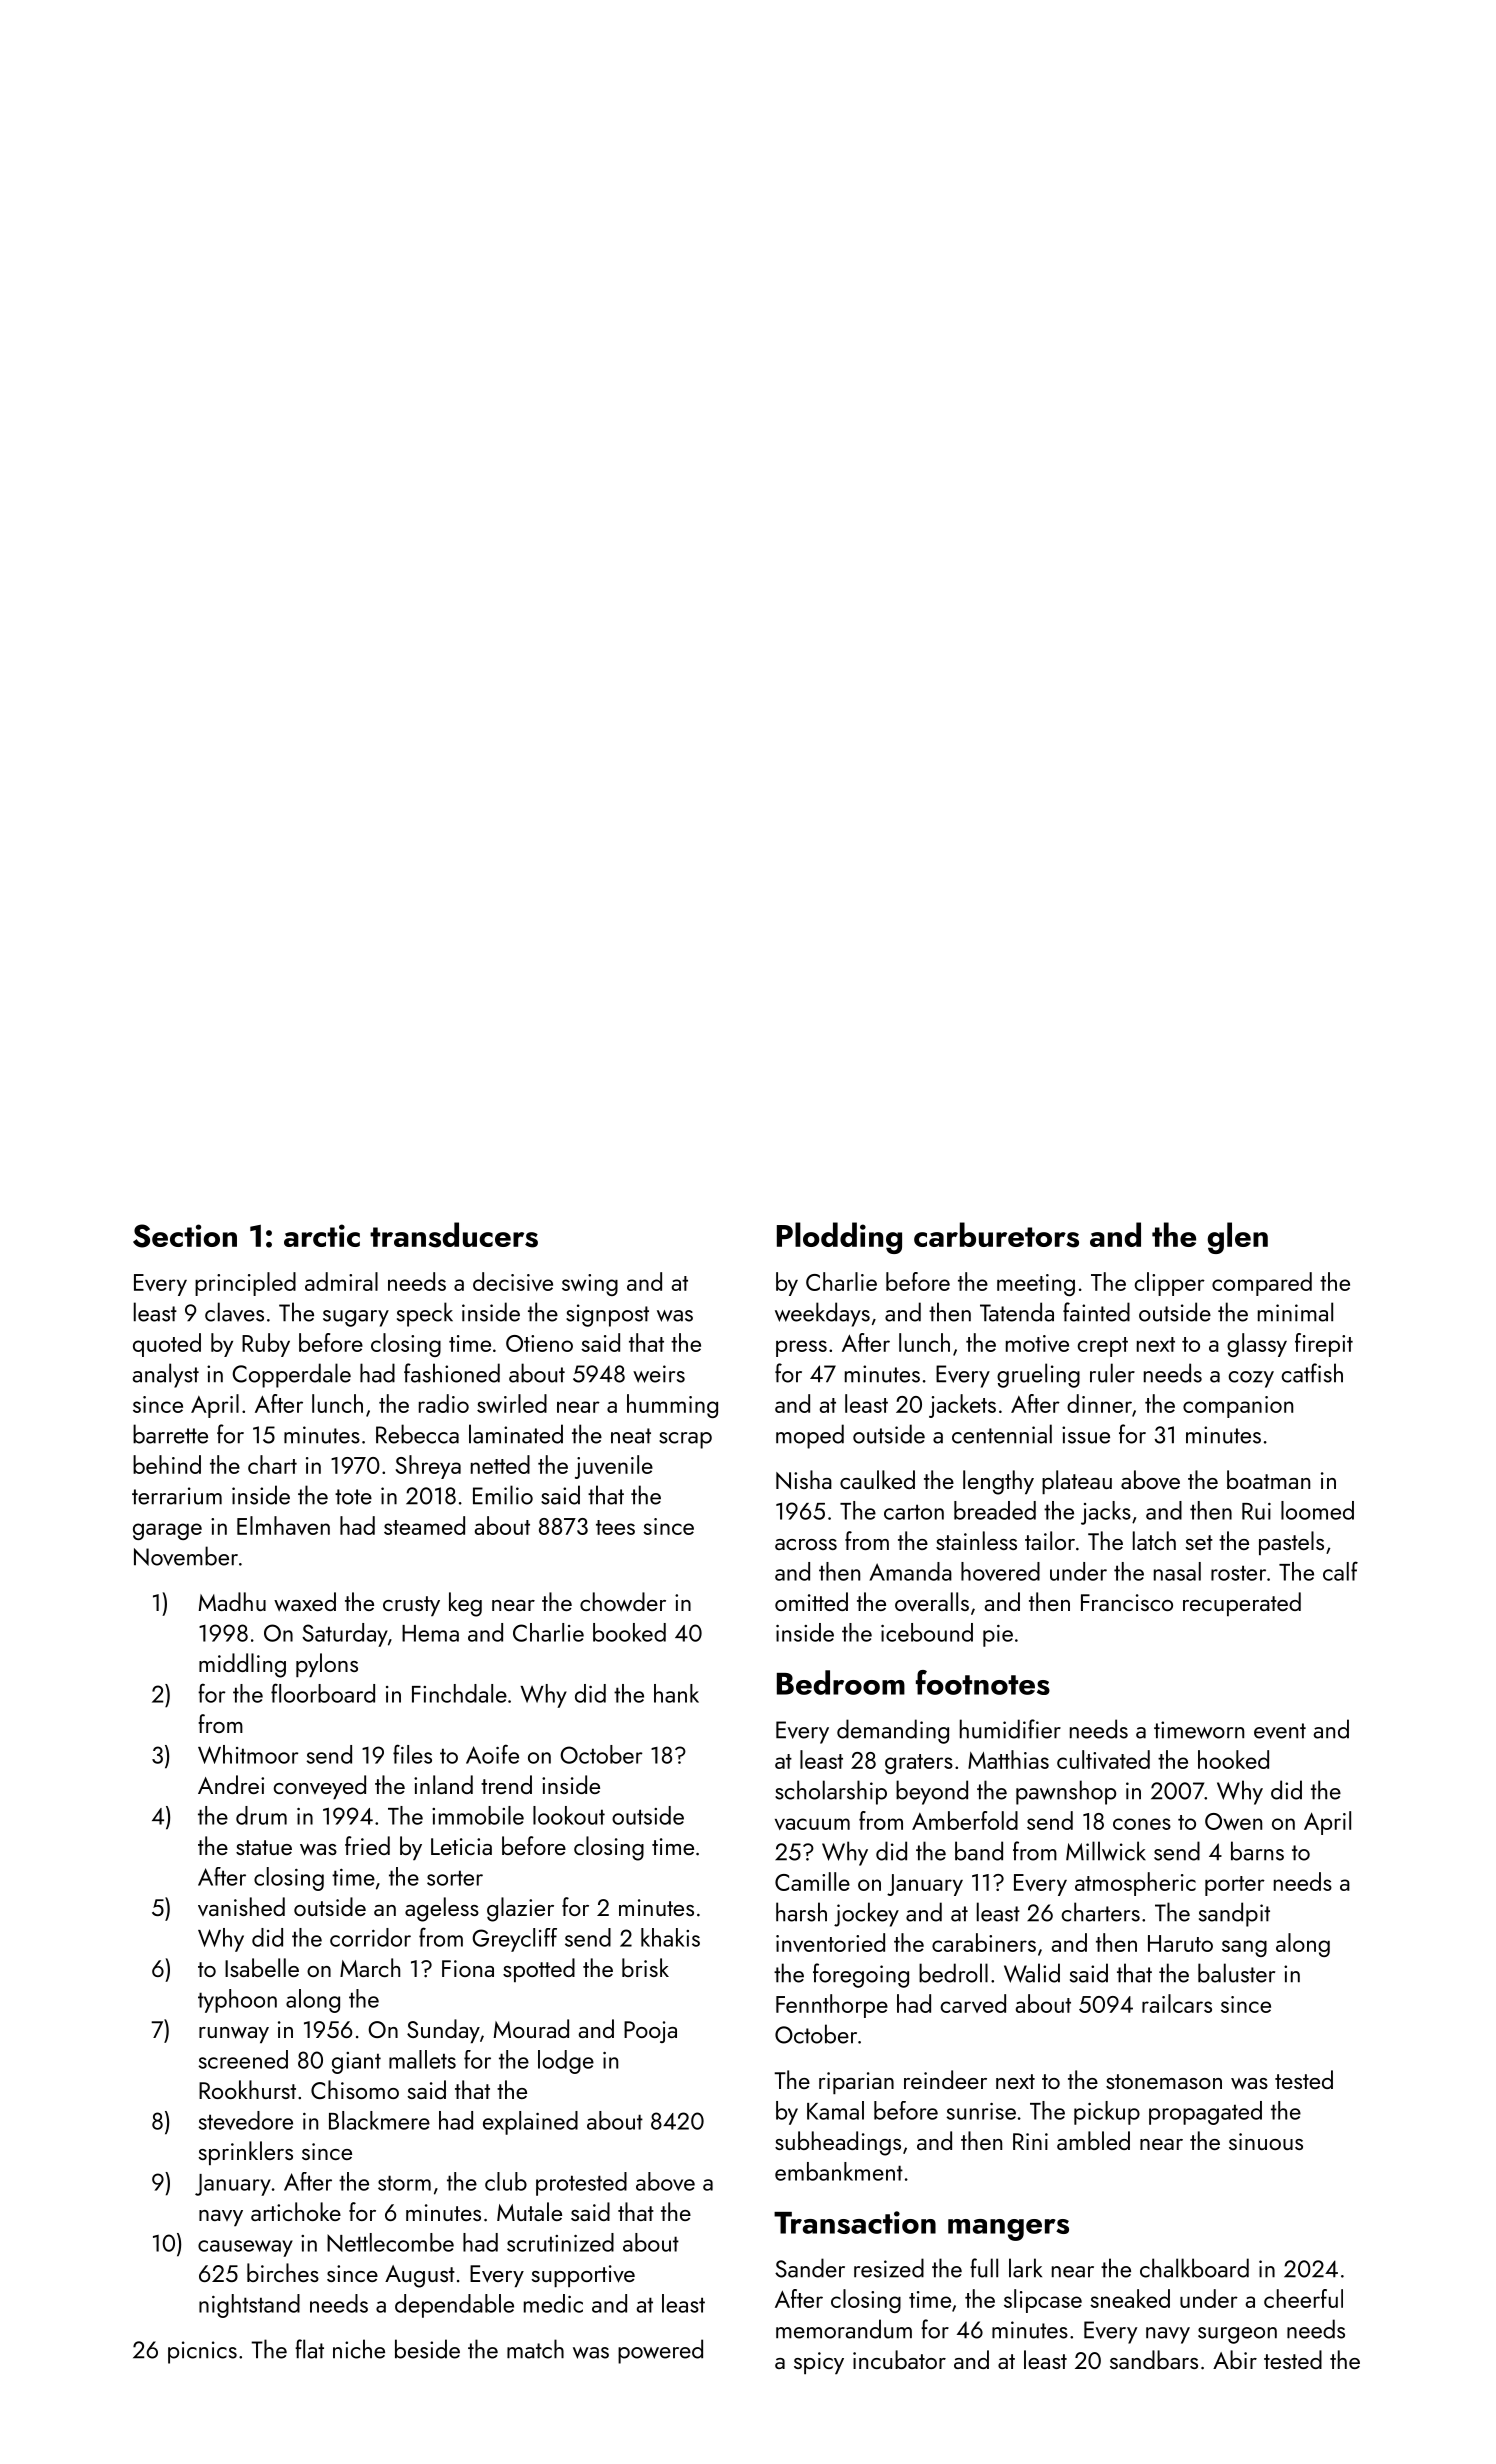 This screenshot has height=2464, width=1496. I want to click on waxed, so click(305, 1602).
